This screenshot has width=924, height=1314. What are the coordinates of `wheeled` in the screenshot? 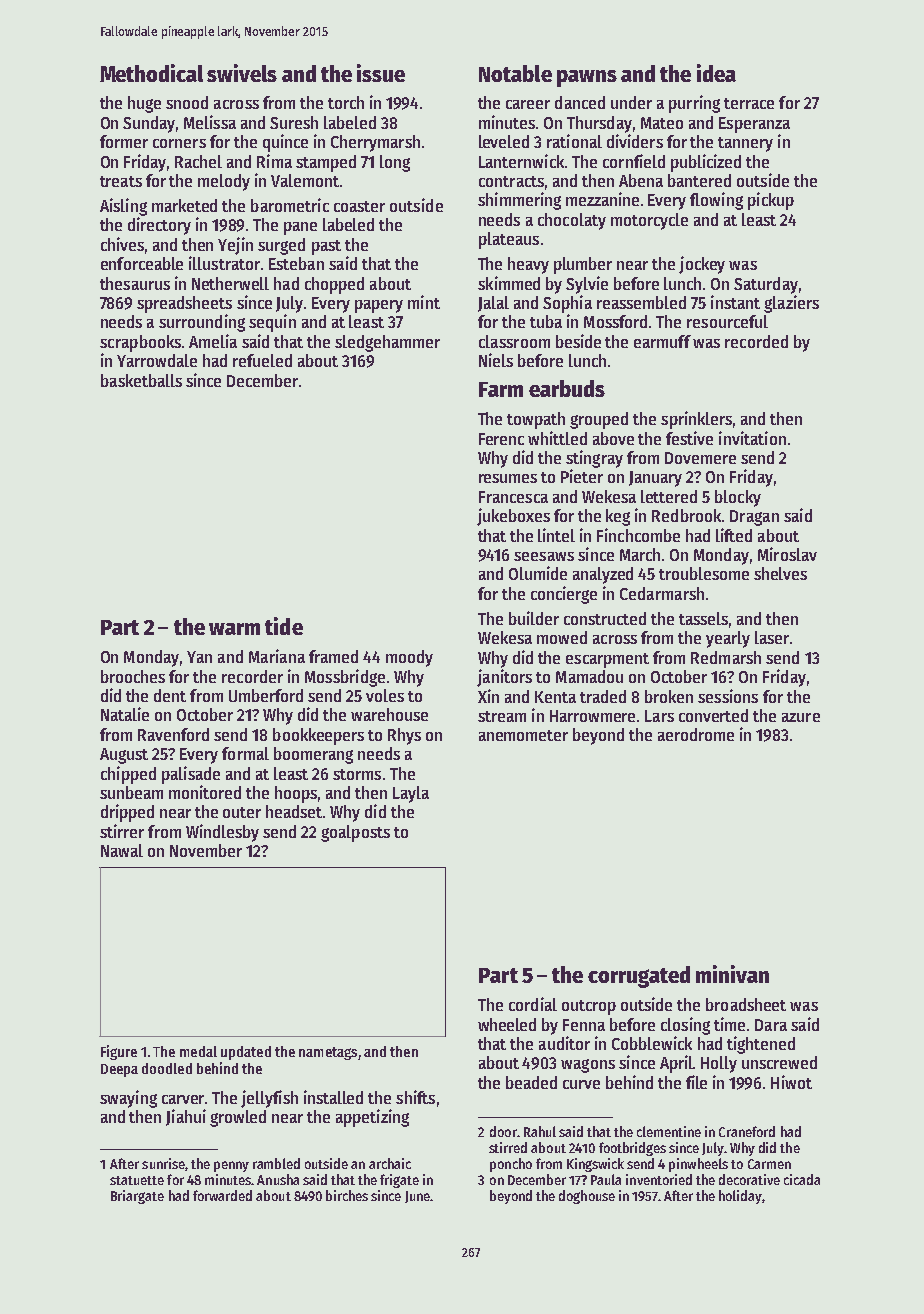 It's located at (507, 1024).
